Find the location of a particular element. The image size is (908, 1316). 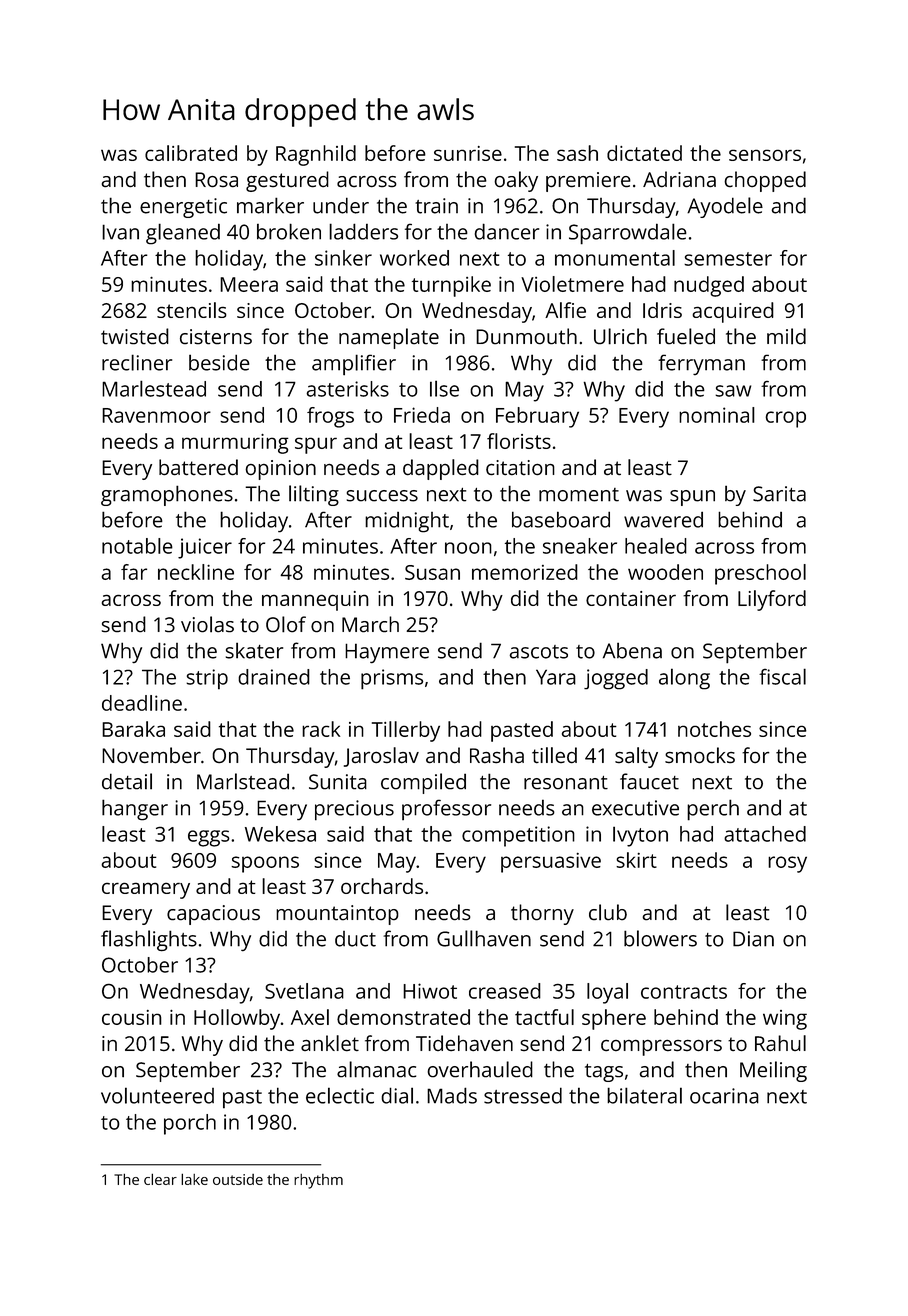

Marlstead is located at coordinates (243, 781).
